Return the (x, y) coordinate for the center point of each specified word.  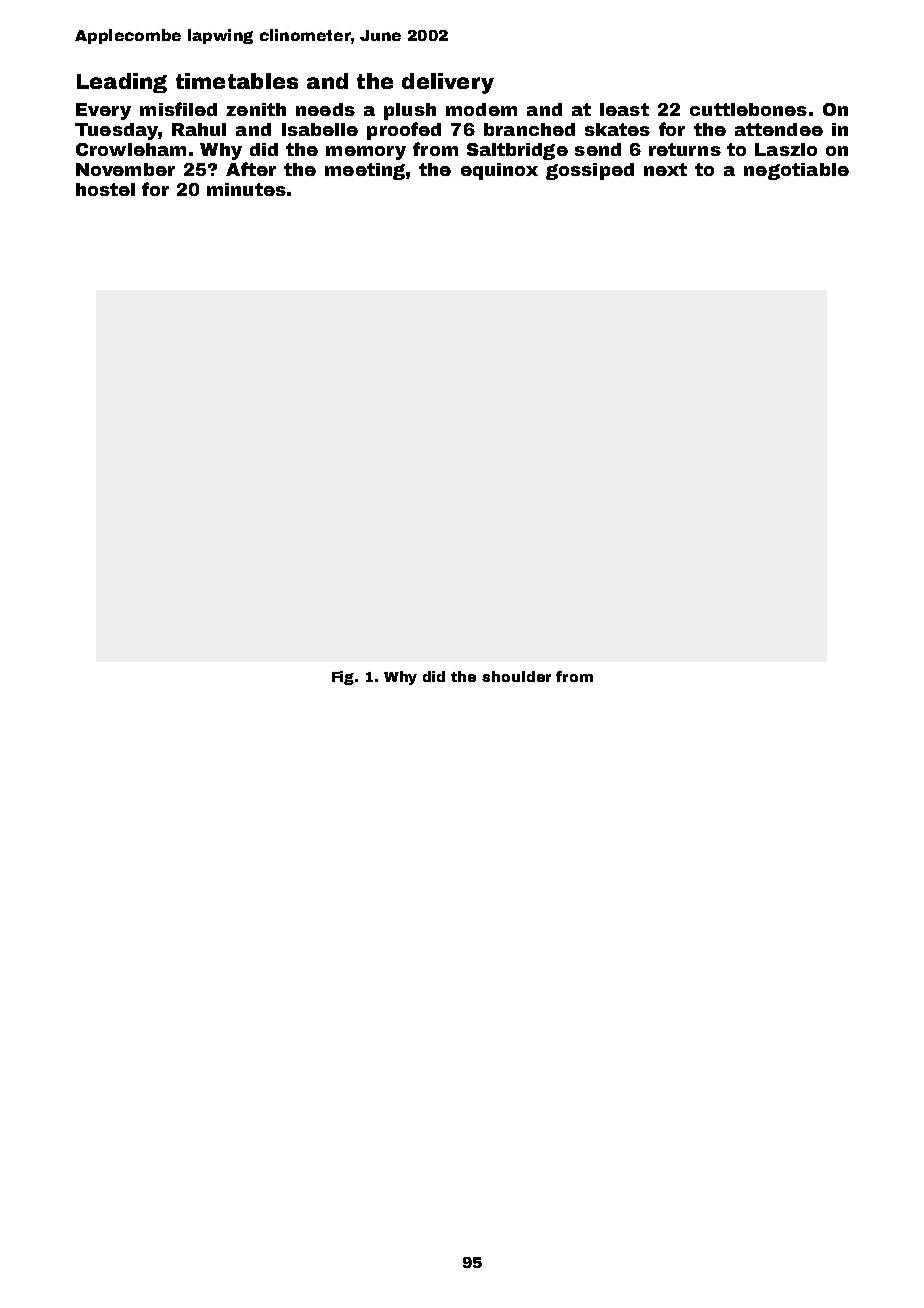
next (665, 169)
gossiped (590, 171)
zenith (256, 109)
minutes (246, 189)
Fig (343, 678)
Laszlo (786, 149)
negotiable (796, 171)
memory (366, 153)
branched (529, 129)
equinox (499, 171)
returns (685, 149)
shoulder (516, 676)
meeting (365, 171)
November (125, 169)
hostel (105, 189)
